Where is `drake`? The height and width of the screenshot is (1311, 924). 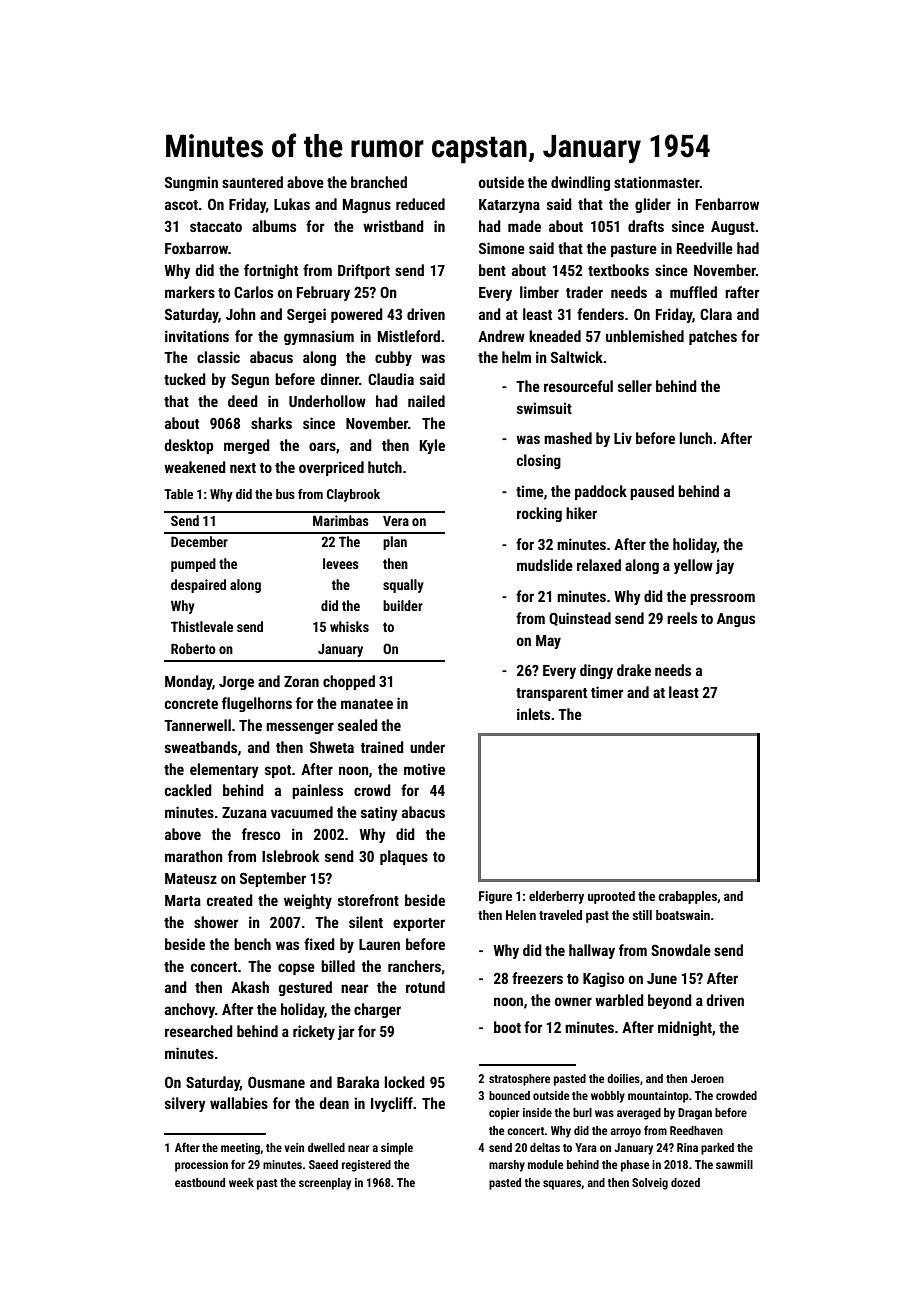
drake is located at coordinates (634, 670).
